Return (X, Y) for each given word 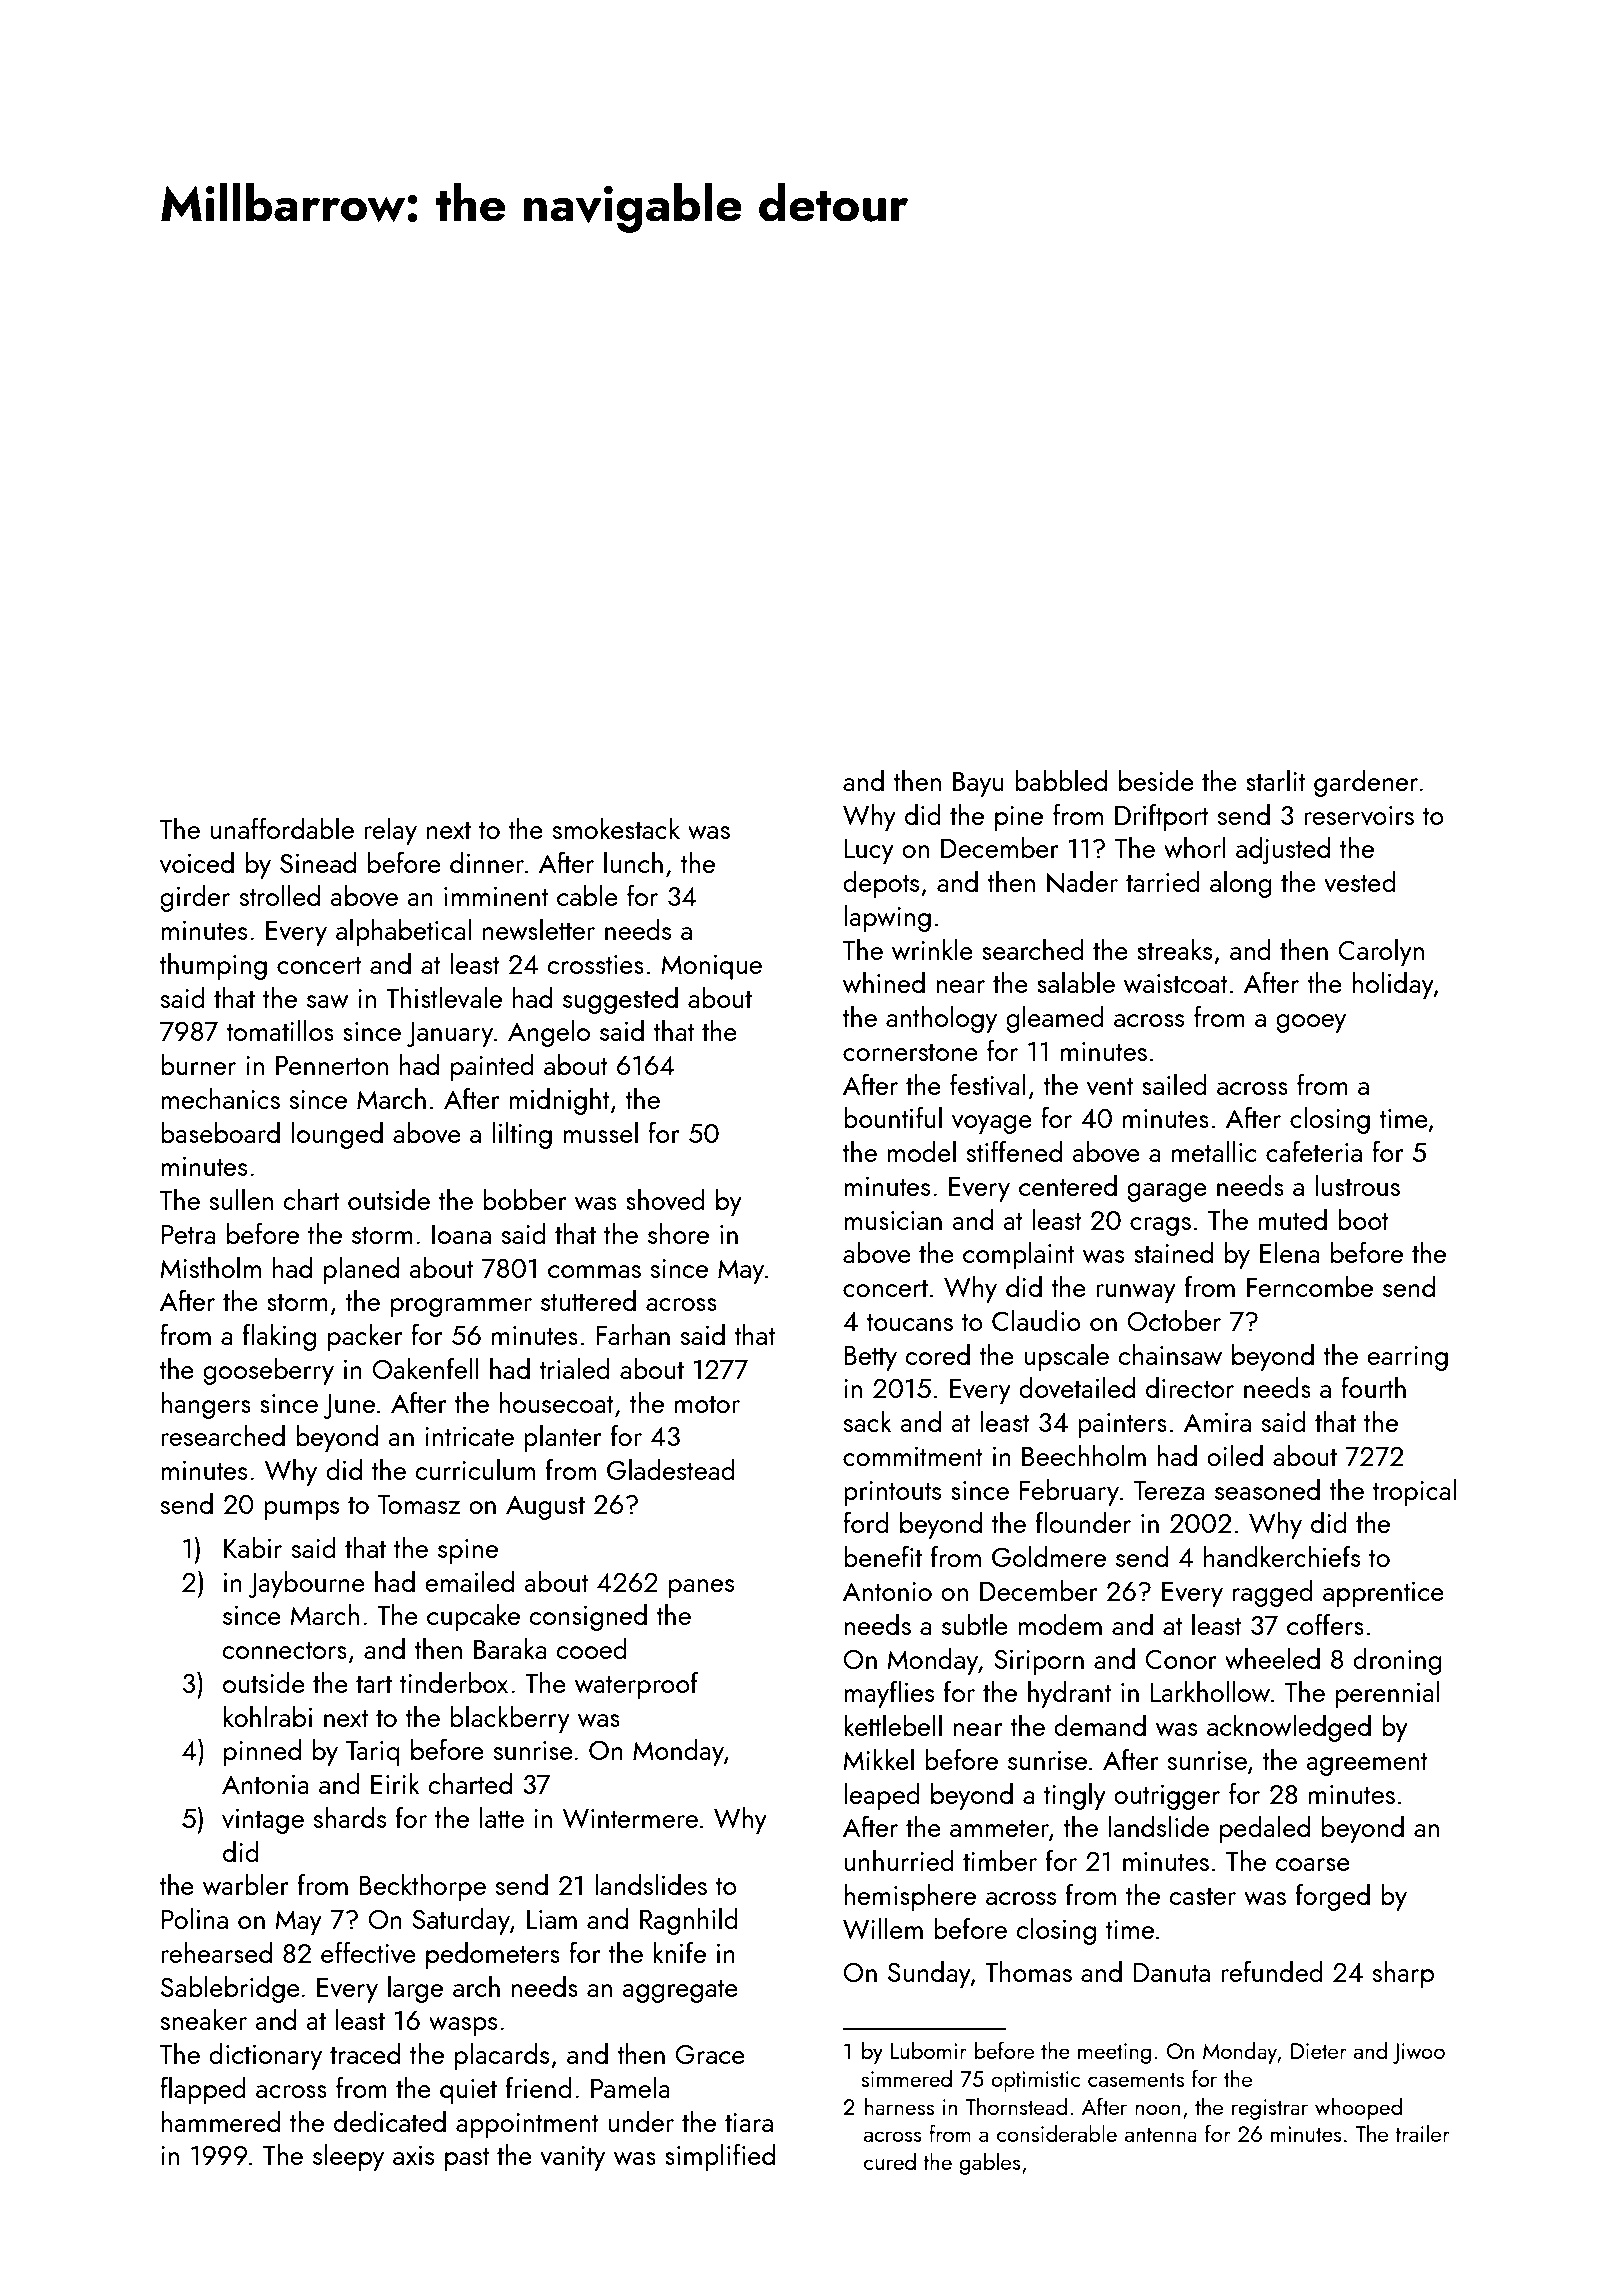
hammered (220, 2121)
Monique (711, 967)
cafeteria (1314, 1151)
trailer (1422, 2133)
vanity (572, 2158)
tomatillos (280, 1030)
